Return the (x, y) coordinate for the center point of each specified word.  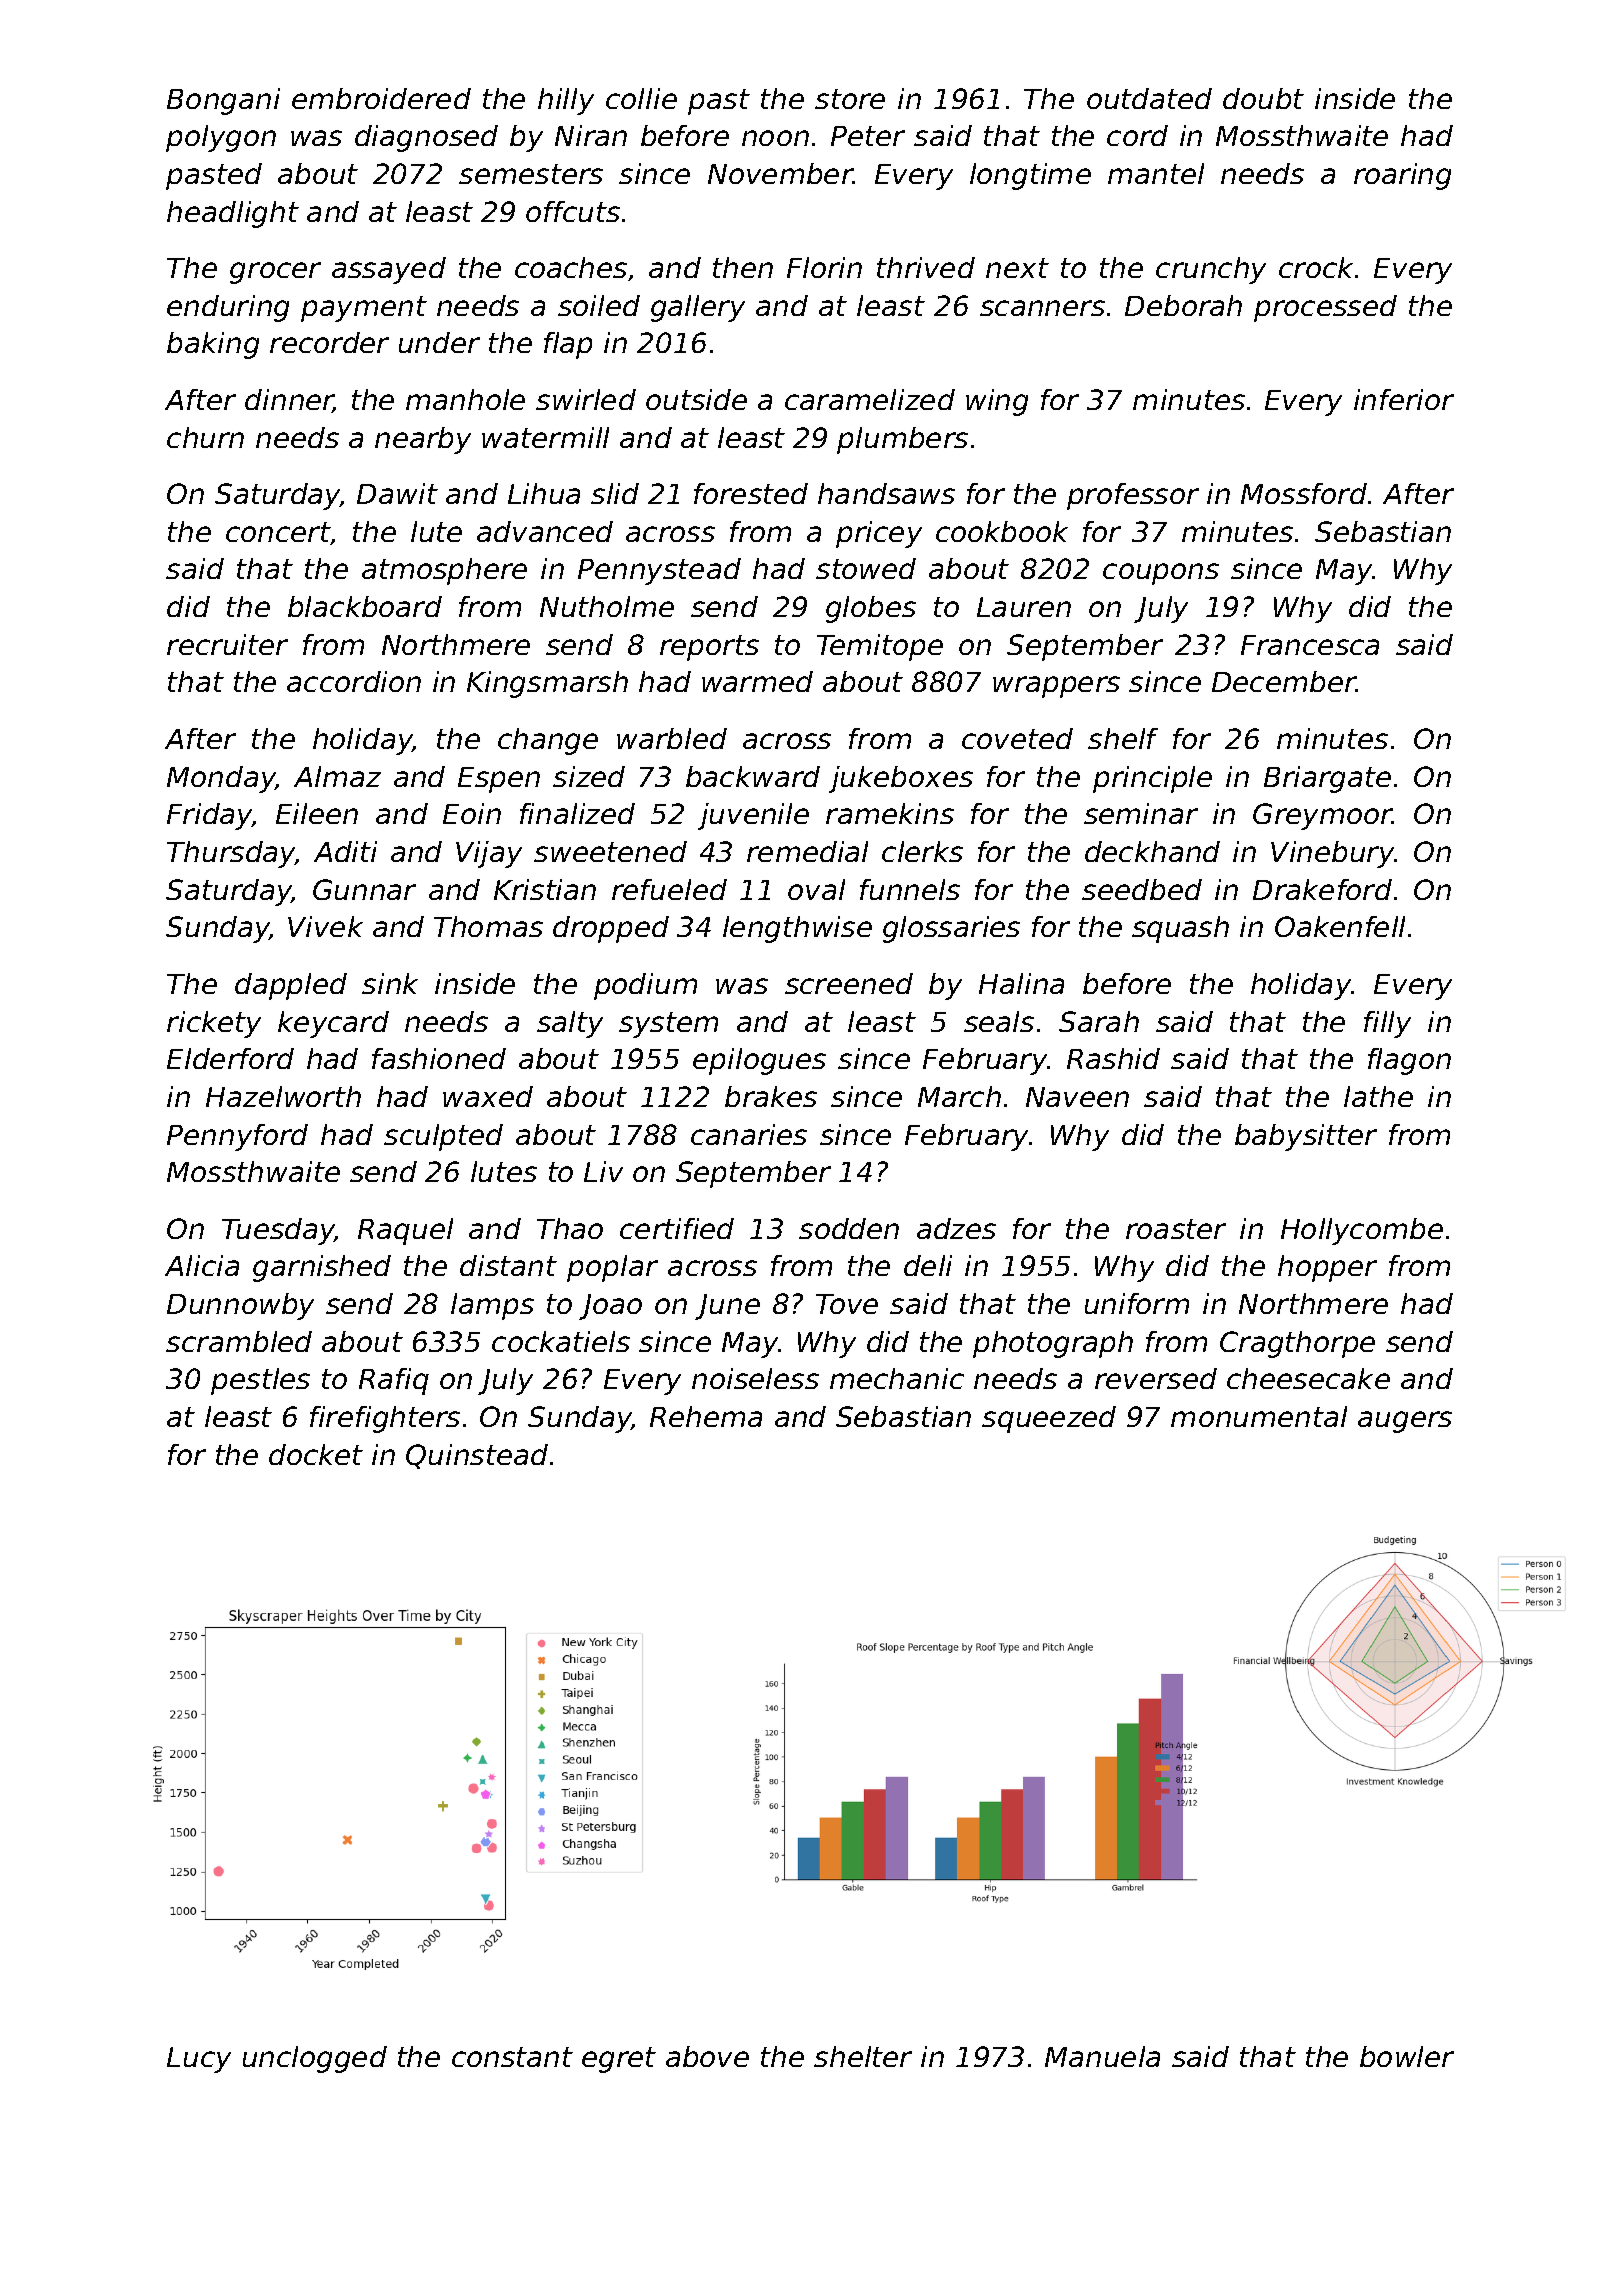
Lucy (199, 2060)
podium (645, 986)
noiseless (755, 1378)
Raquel (405, 1231)
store (850, 99)
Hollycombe (1362, 1231)
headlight (233, 214)
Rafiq (394, 1381)
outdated (1149, 98)
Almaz (337, 776)
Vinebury (1333, 854)
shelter (863, 2056)
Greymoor (1322, 816)
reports (709, 648)
